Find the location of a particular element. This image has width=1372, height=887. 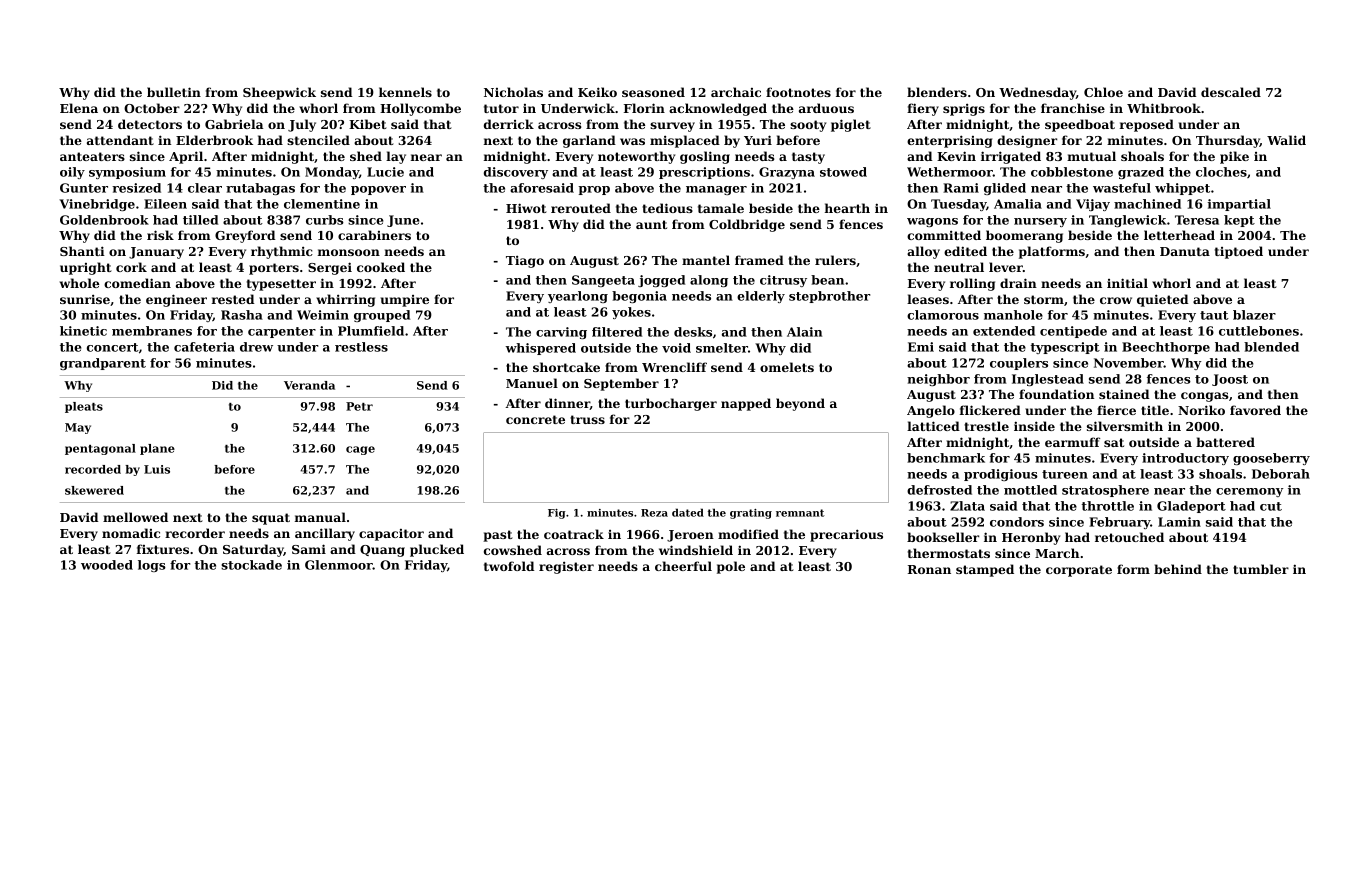

cage is located at coordinates (360, 450).
